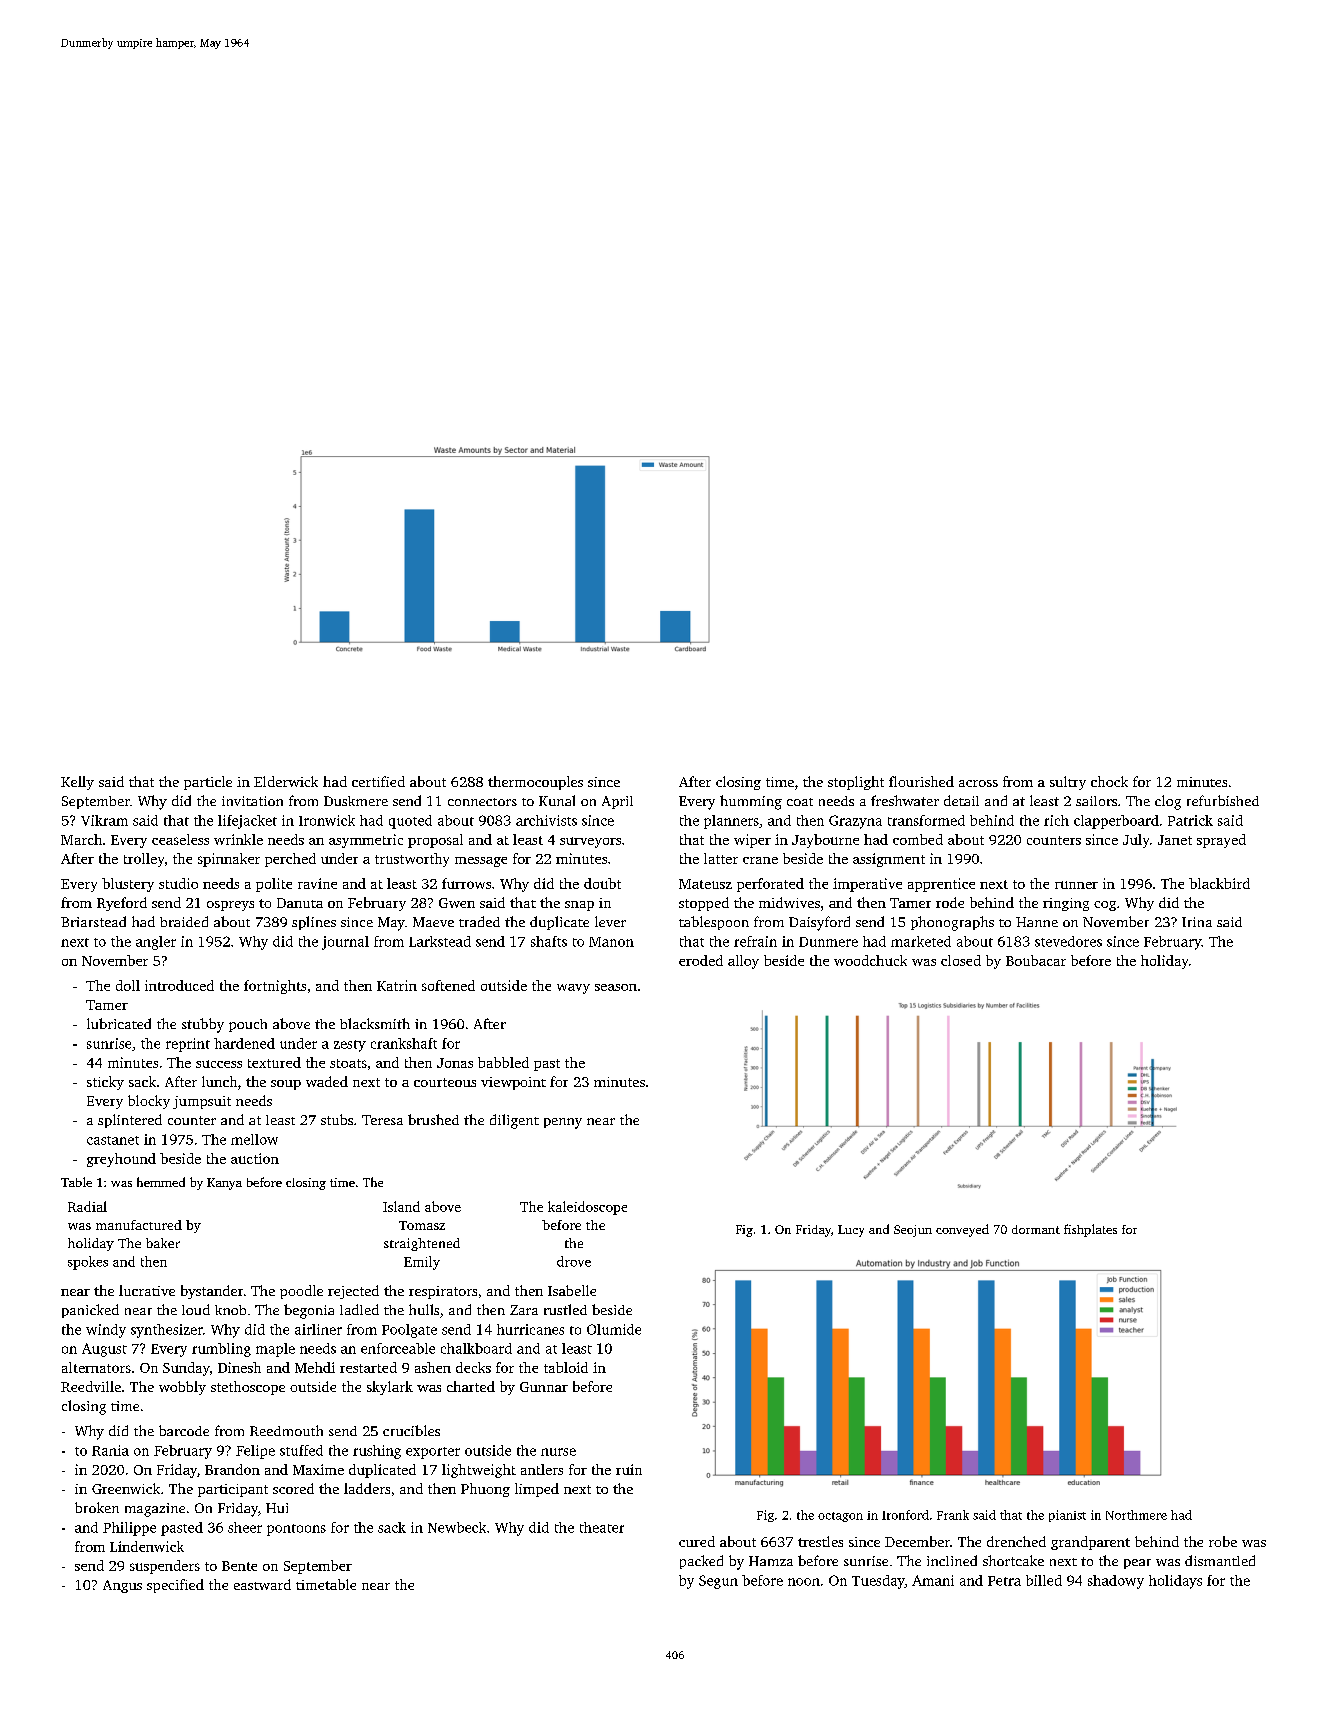 Image resolution: width=1331 pixels, height=1722 pixels. I want to click on Segun, so click(718, 1582).
